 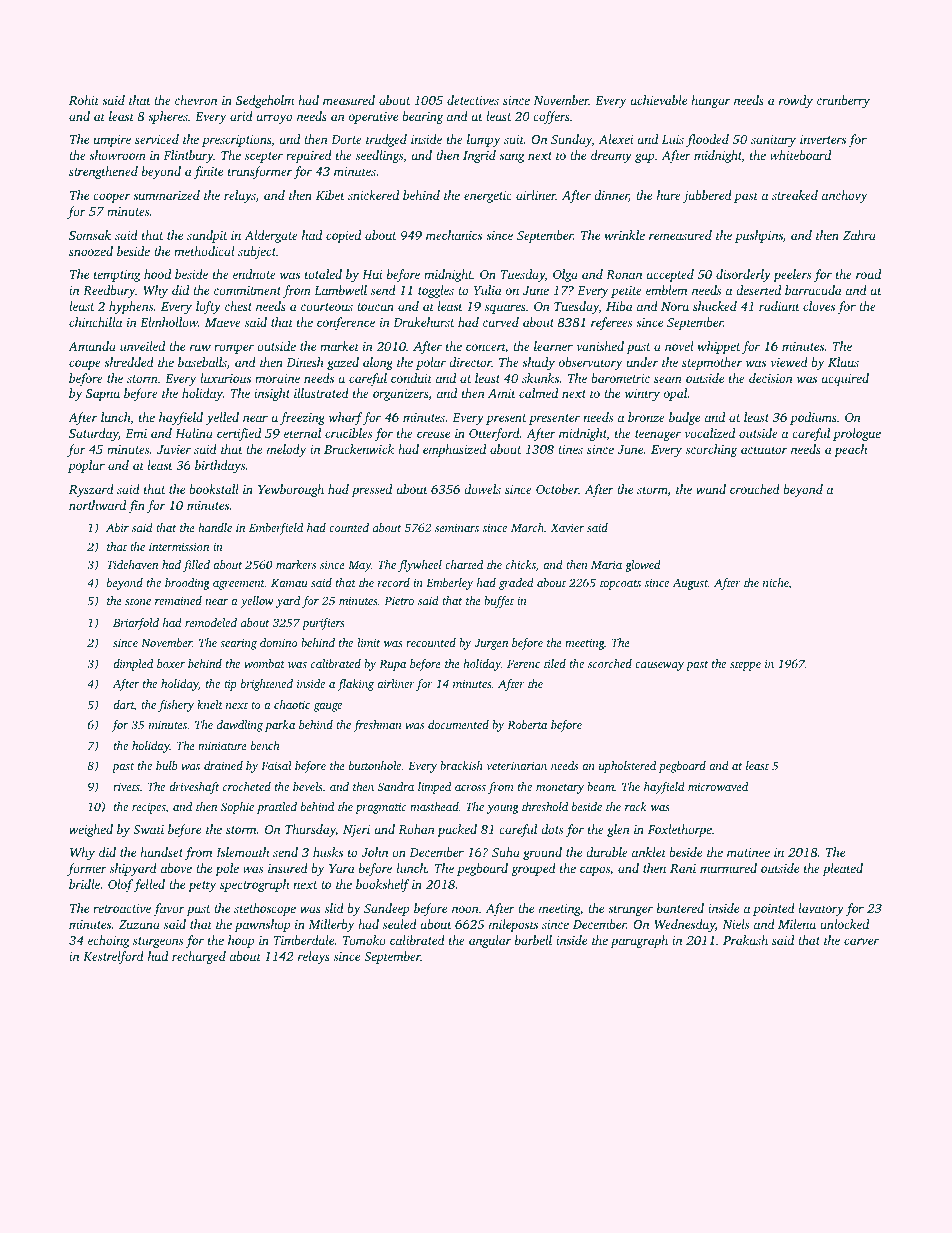 I want to click on badge, so click(x=684, y=418).
